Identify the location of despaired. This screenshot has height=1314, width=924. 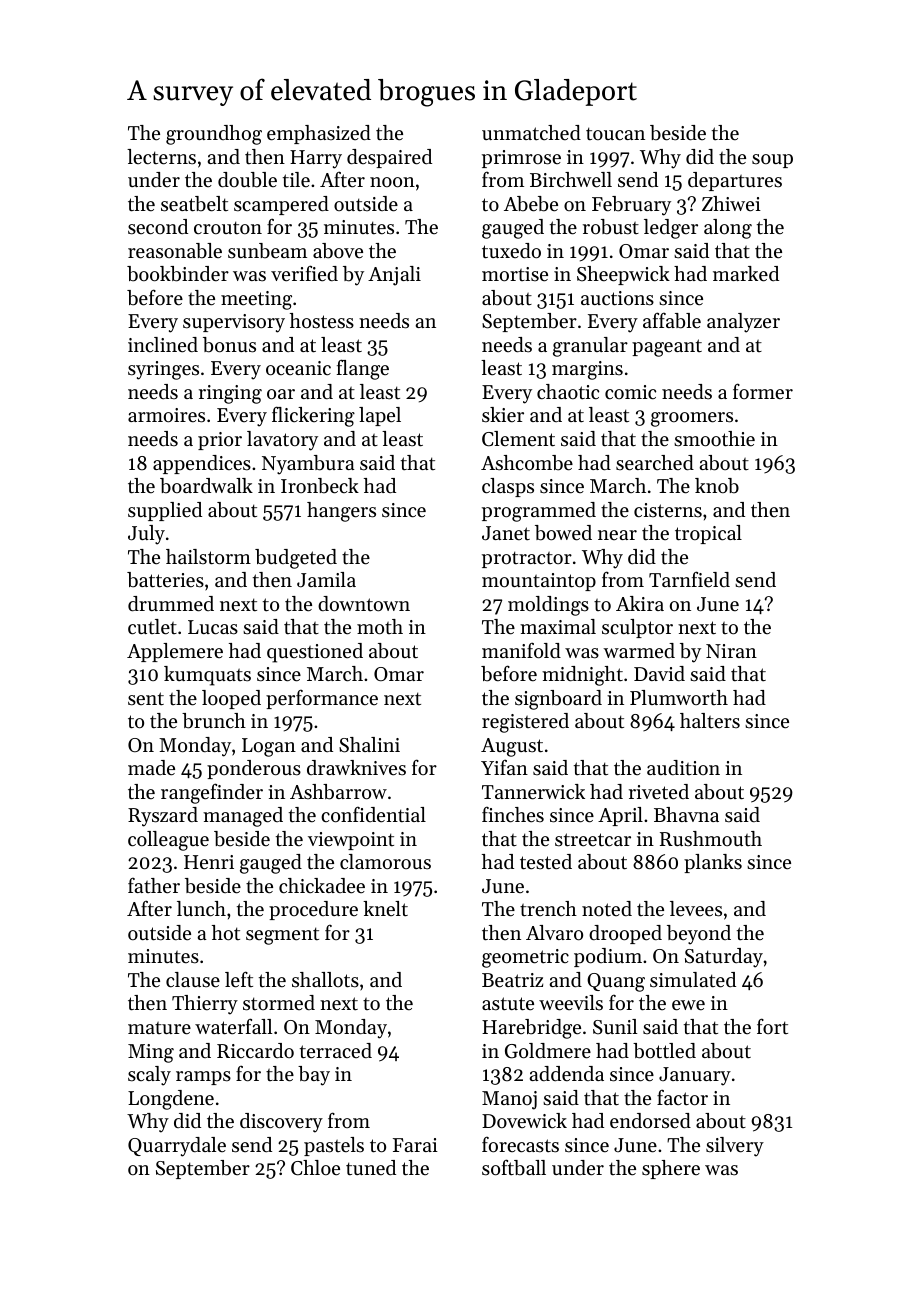
(389, 158).
